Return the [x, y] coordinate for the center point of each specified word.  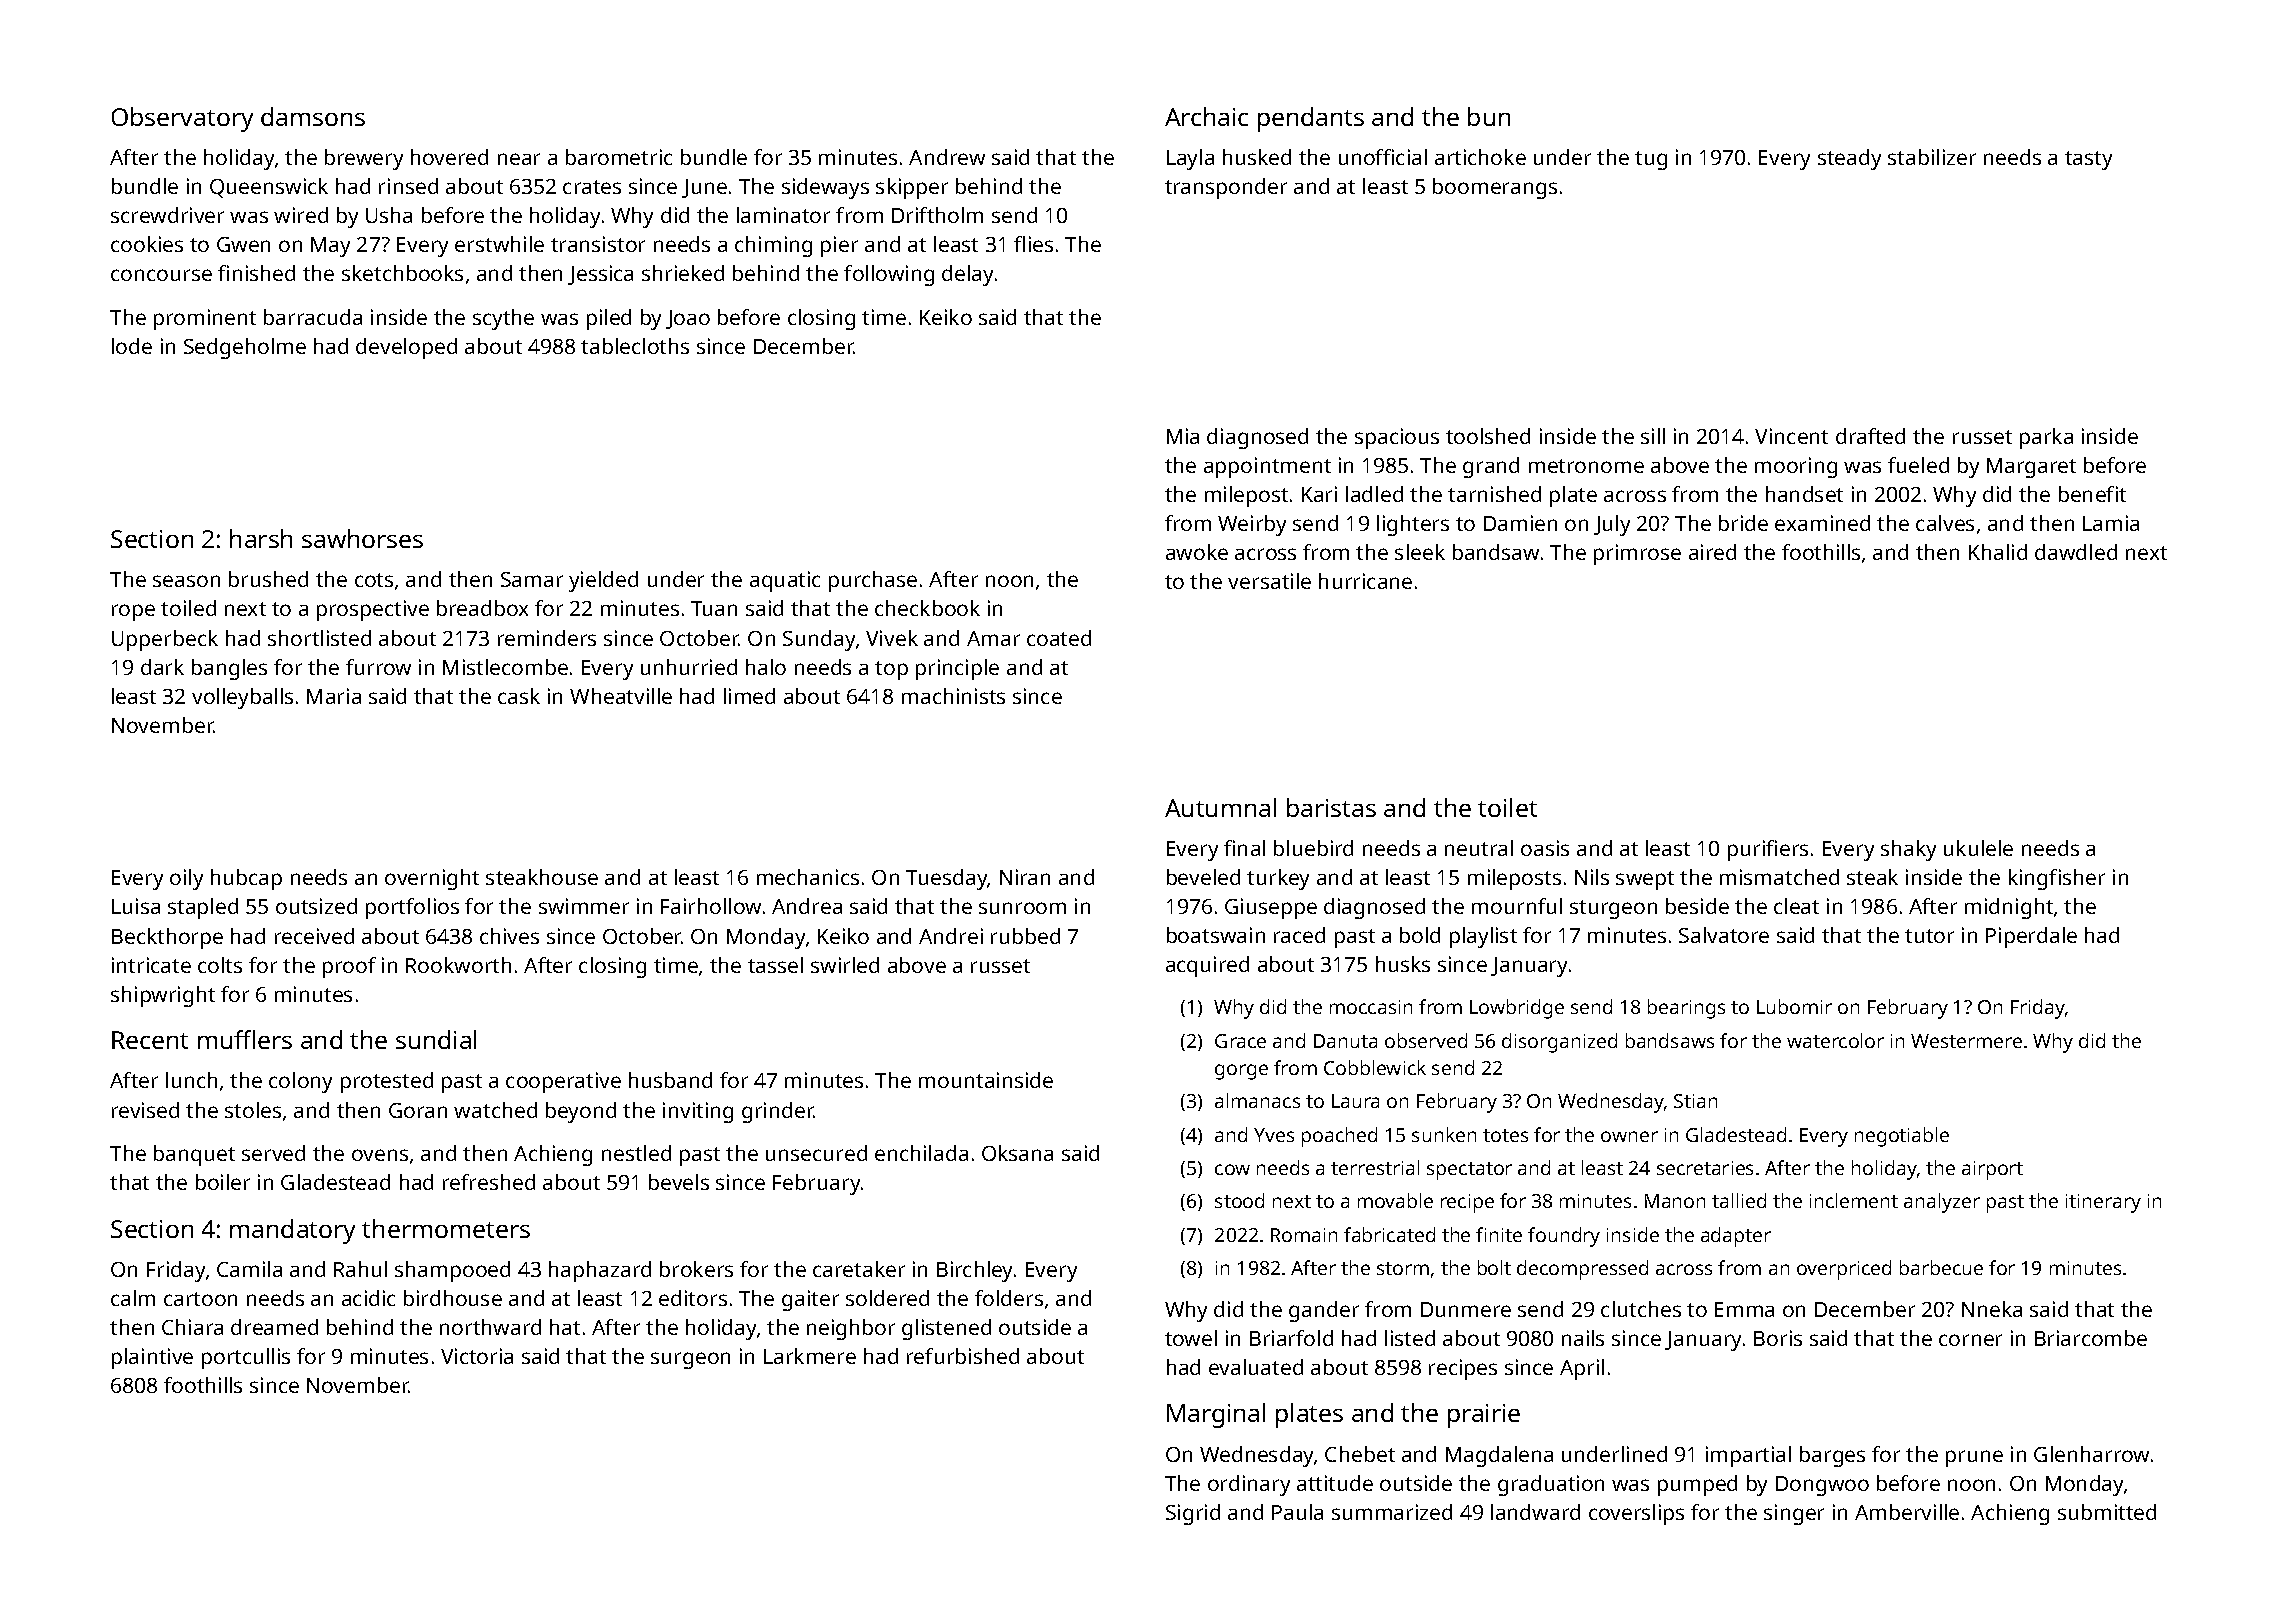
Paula [1297, 1512]
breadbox [482, 608]
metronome [1586, 466]
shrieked [683, 273]
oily [186, 879]
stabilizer [1932, 157]
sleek [1420, 552]
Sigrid [1193, 1514]
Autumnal [1220, 807]
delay [967, 275]
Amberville [1907, 1512]
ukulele [1978, 848]
